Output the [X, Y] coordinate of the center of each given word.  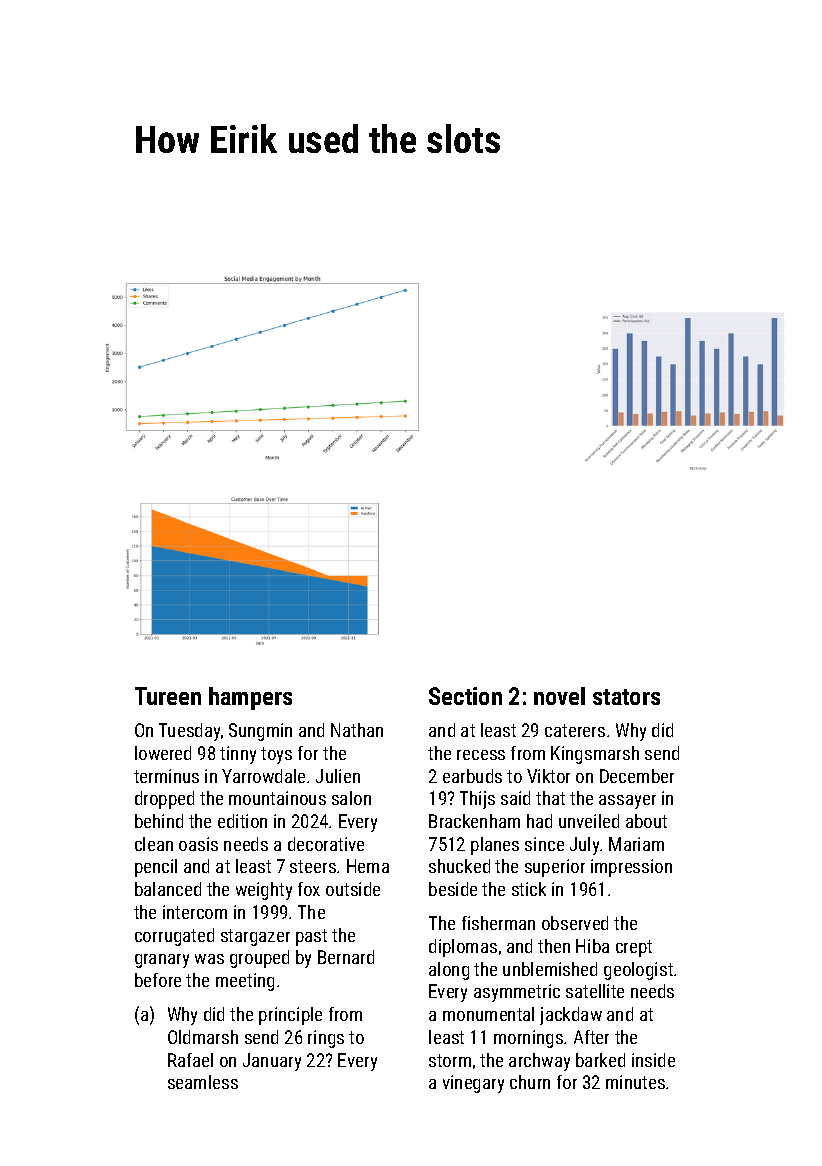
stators [626, 697]
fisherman [498, 923]
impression [631, 868]
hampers [250, 698]
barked [600, 1060]
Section [465, 696]
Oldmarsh [203, 1037]
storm [450, 1060]
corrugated [174, 937]
